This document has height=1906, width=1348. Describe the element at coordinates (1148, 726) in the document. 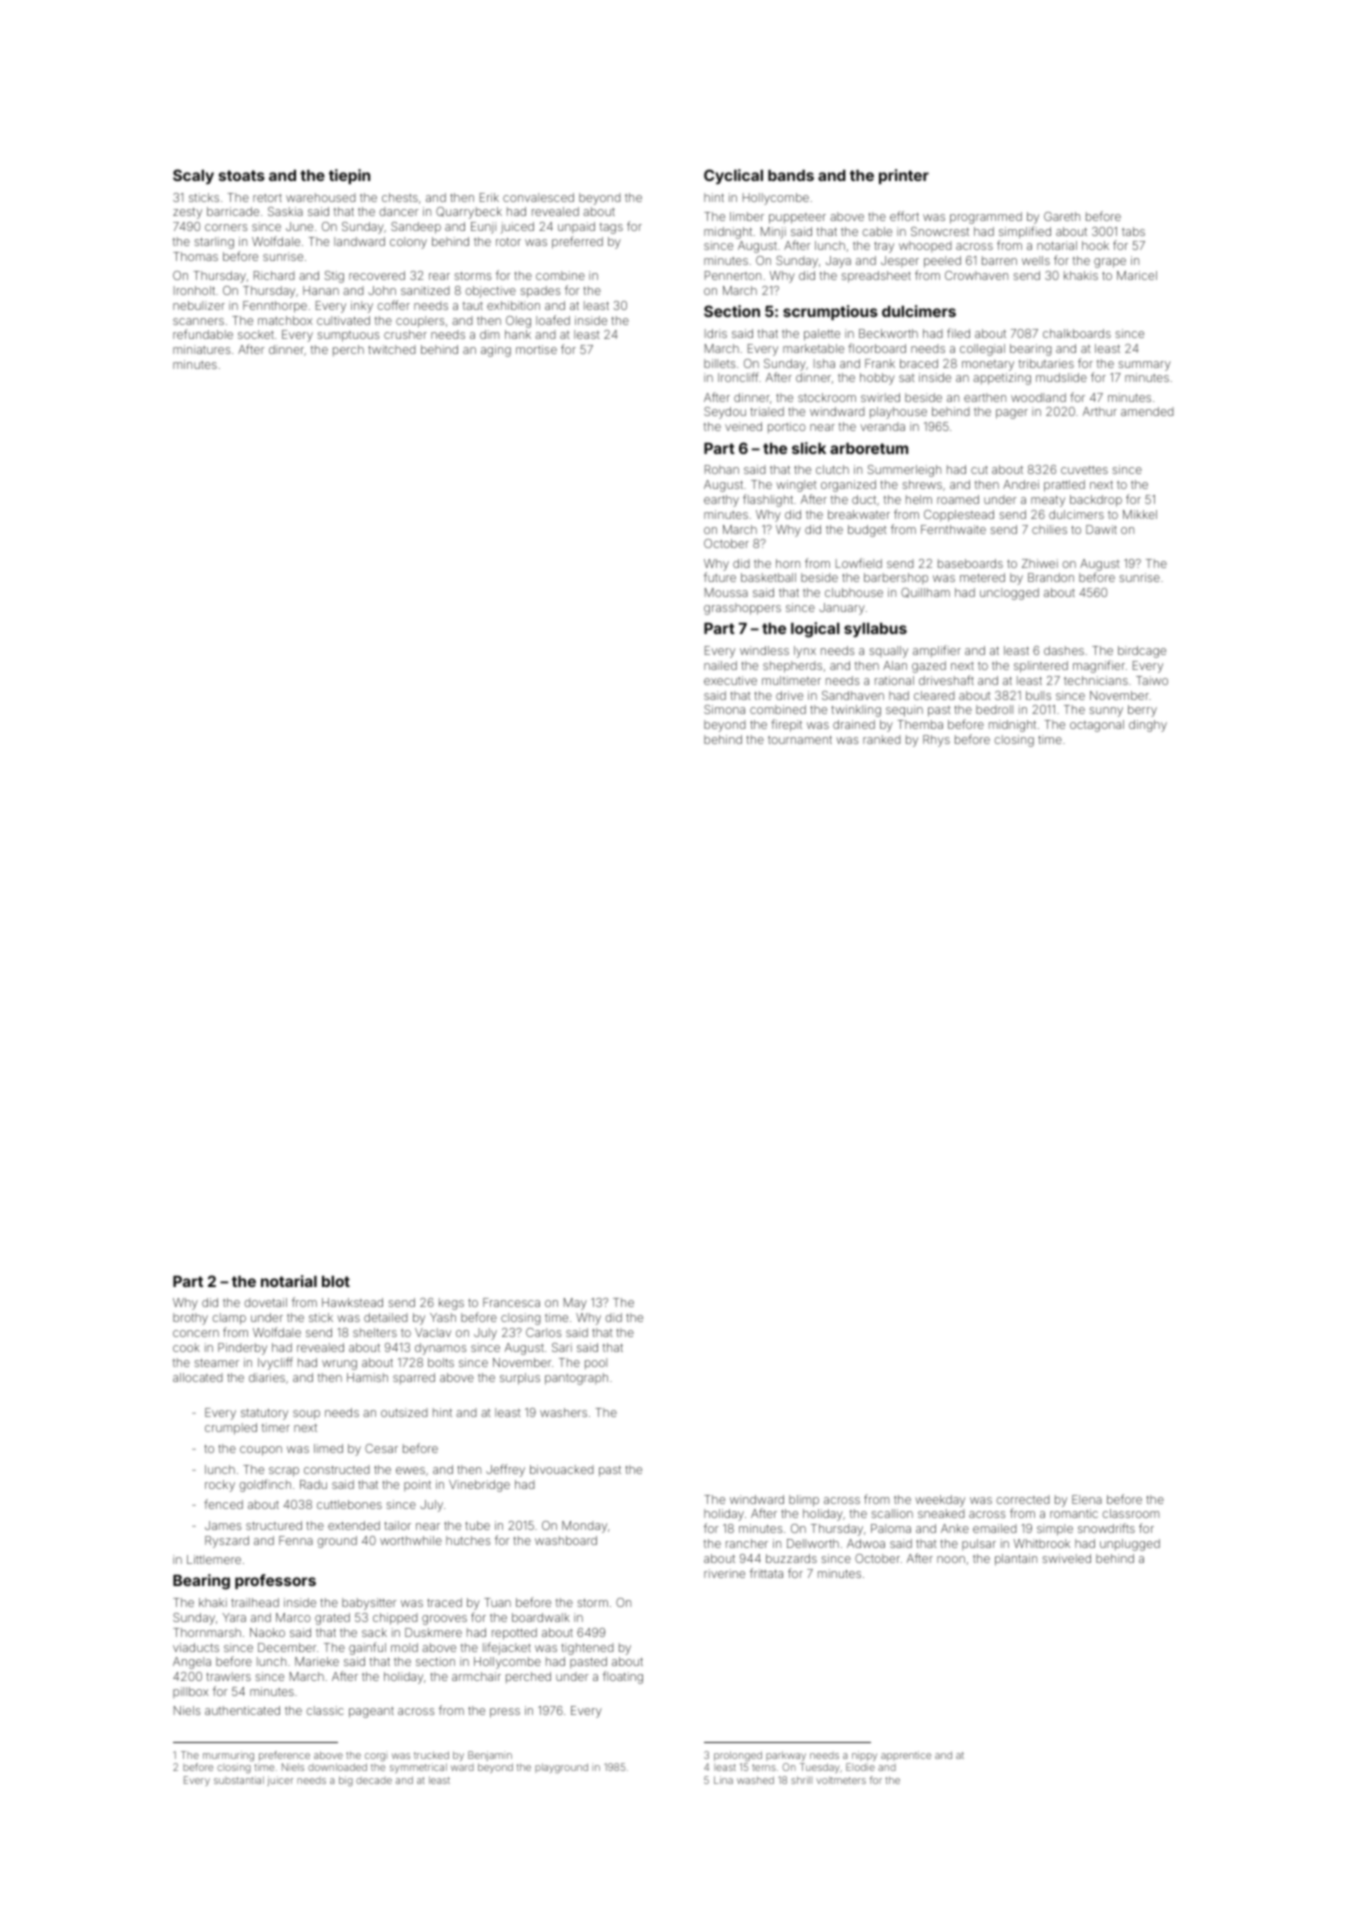

I see `dinghy` at that location.
